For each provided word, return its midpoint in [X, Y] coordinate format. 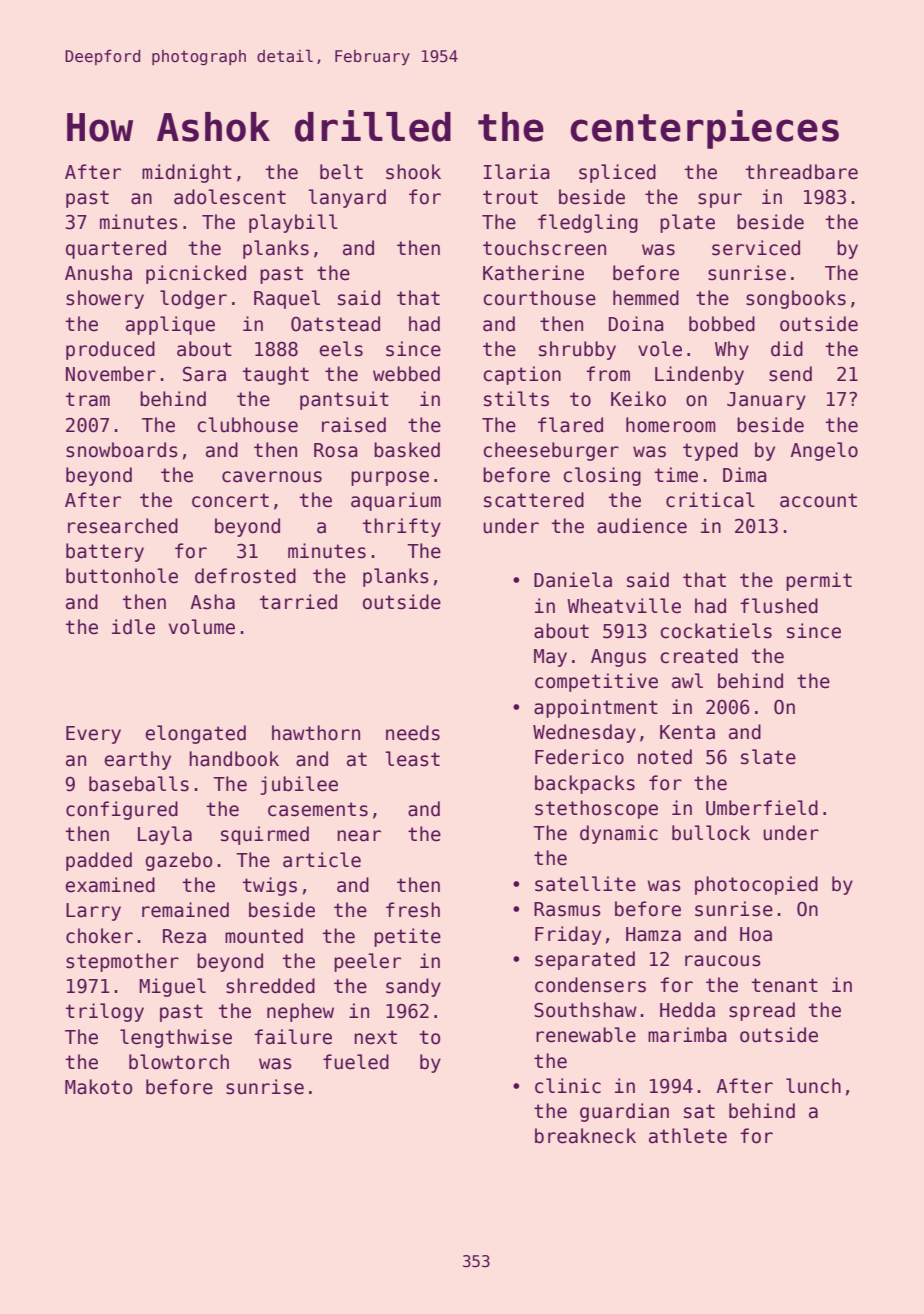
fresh [413, 910]
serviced [756, 248]
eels [341, 349]
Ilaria [517, 172]
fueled [356, 1062]
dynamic [619, 834]
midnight [187, 173]
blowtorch [179, 1062]
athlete [688, 1136]
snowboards [122, 450]
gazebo [178, 861]
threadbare [802, 172]
